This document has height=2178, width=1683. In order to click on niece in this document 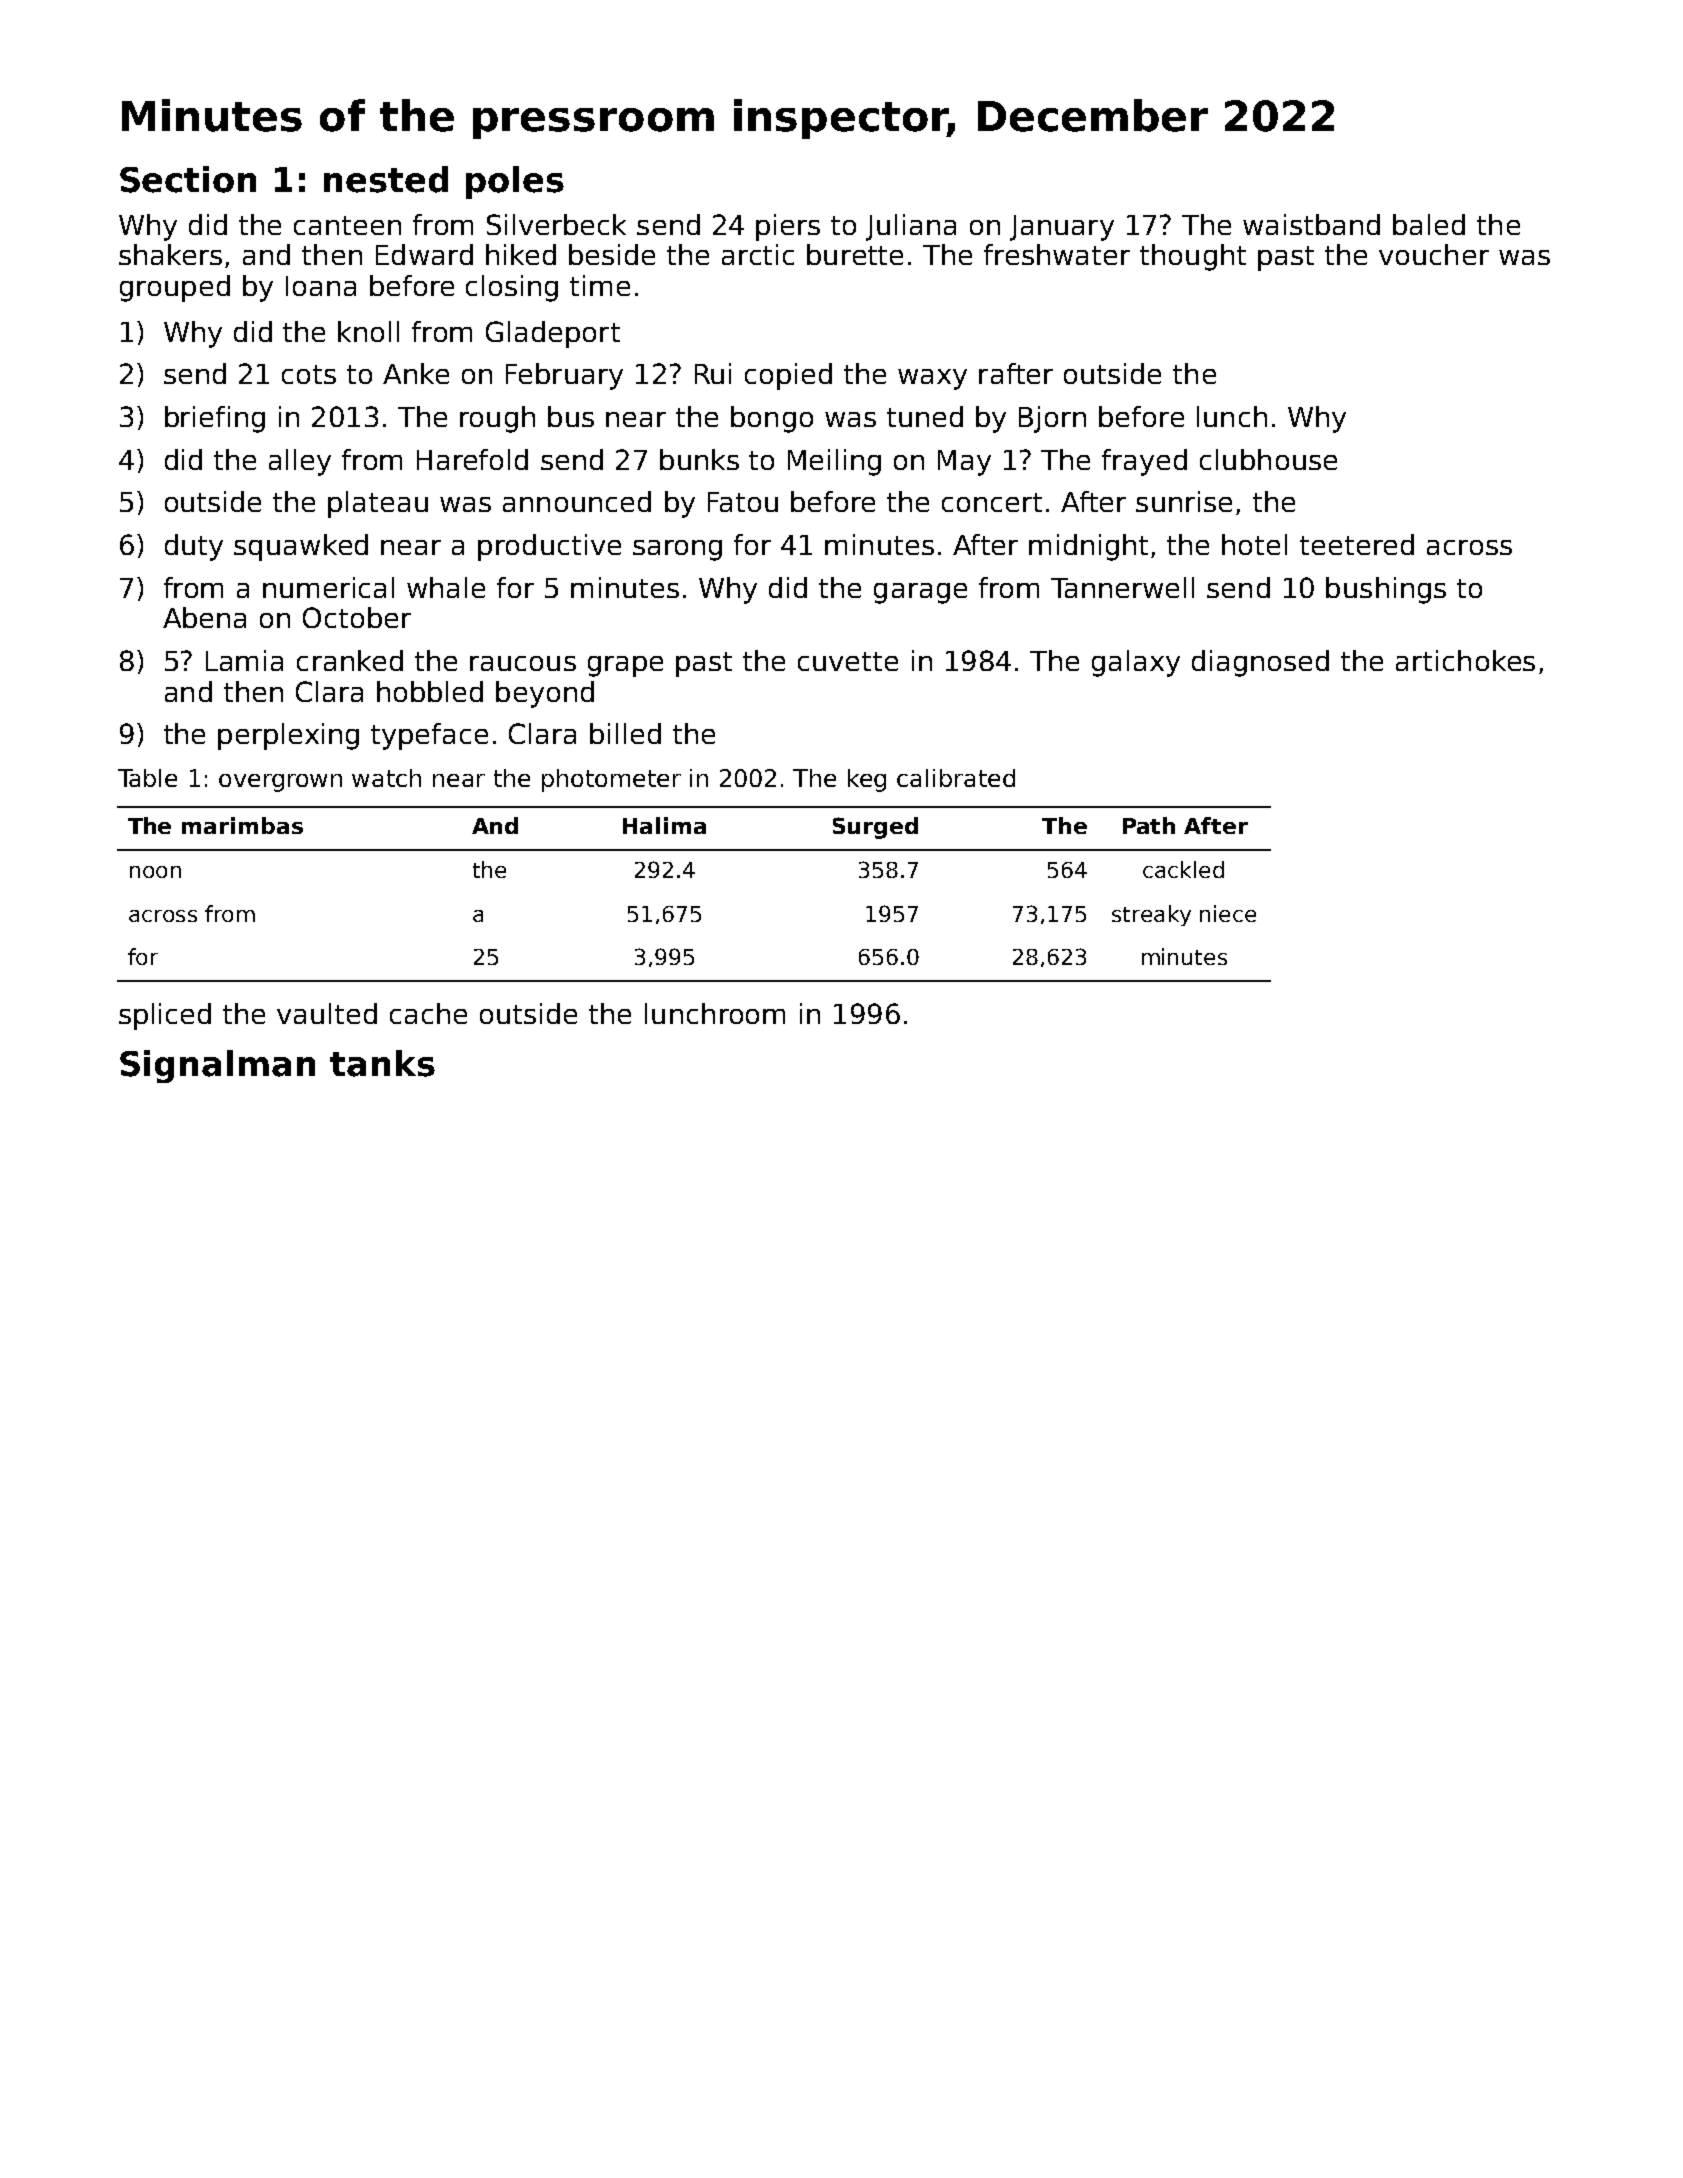, I will do `click(1228, 913)`.
